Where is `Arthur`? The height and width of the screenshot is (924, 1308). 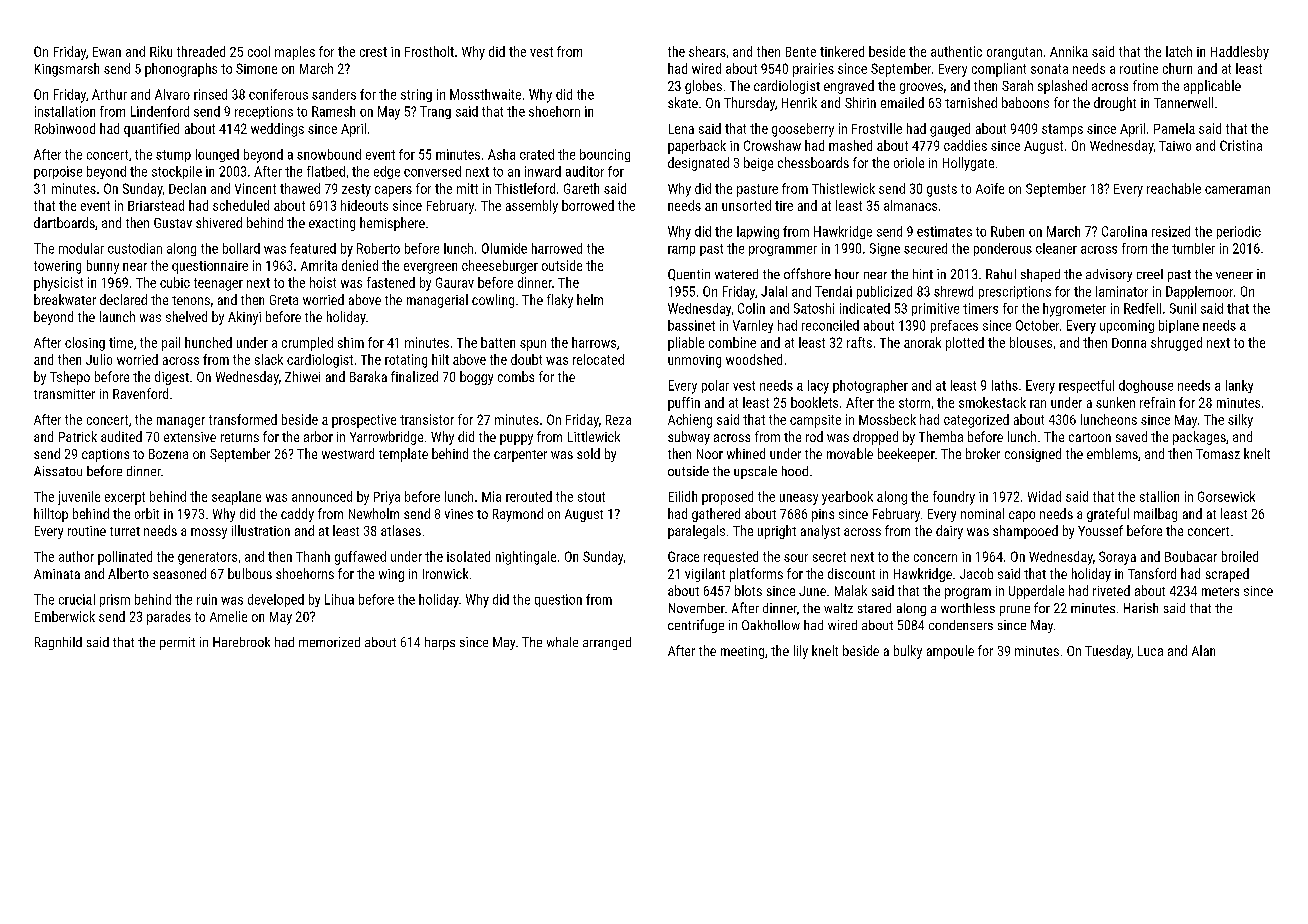
Arthur is located at coordinates (109, 94).
